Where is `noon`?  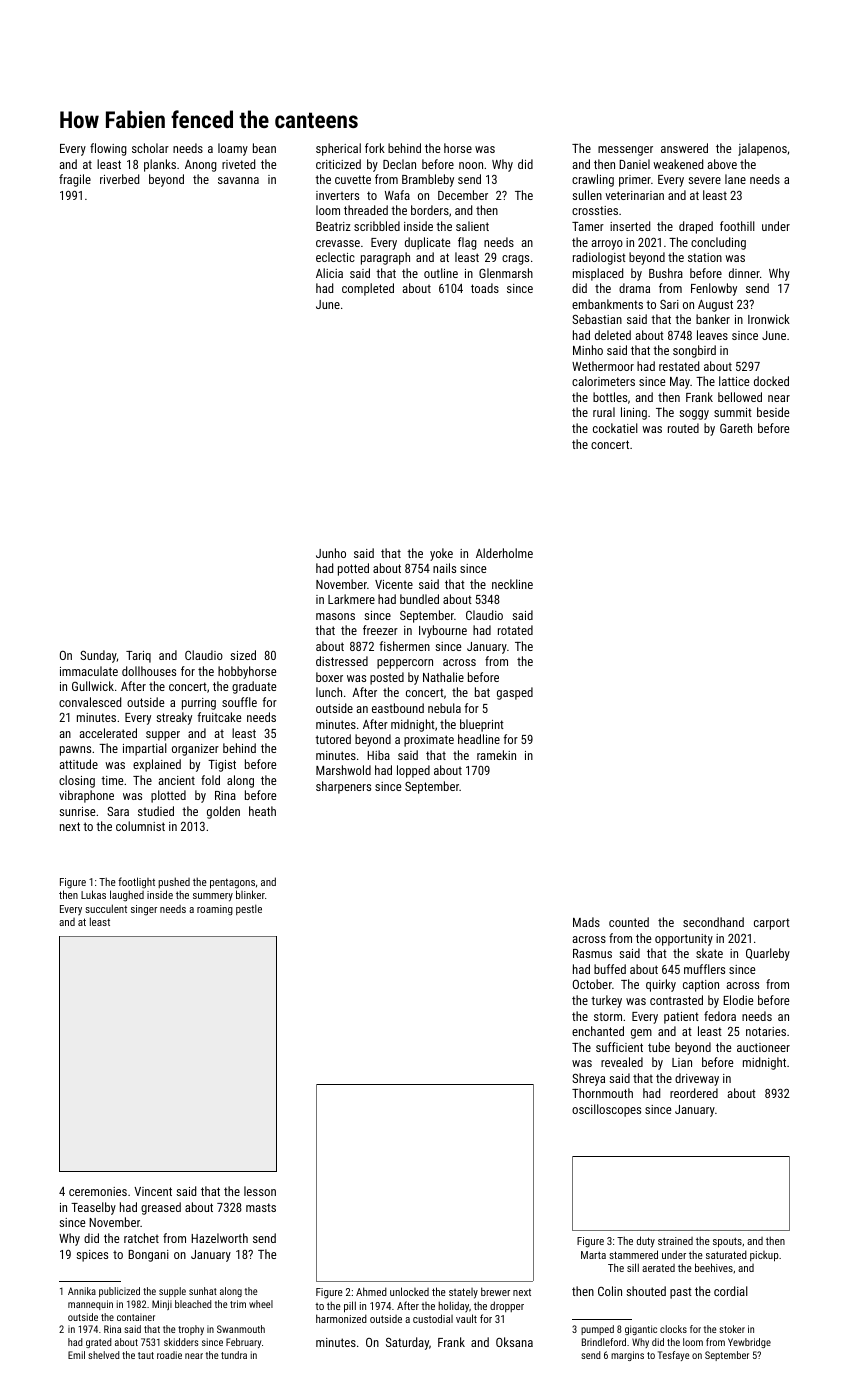
noon is located at coordinates (471, 165).
